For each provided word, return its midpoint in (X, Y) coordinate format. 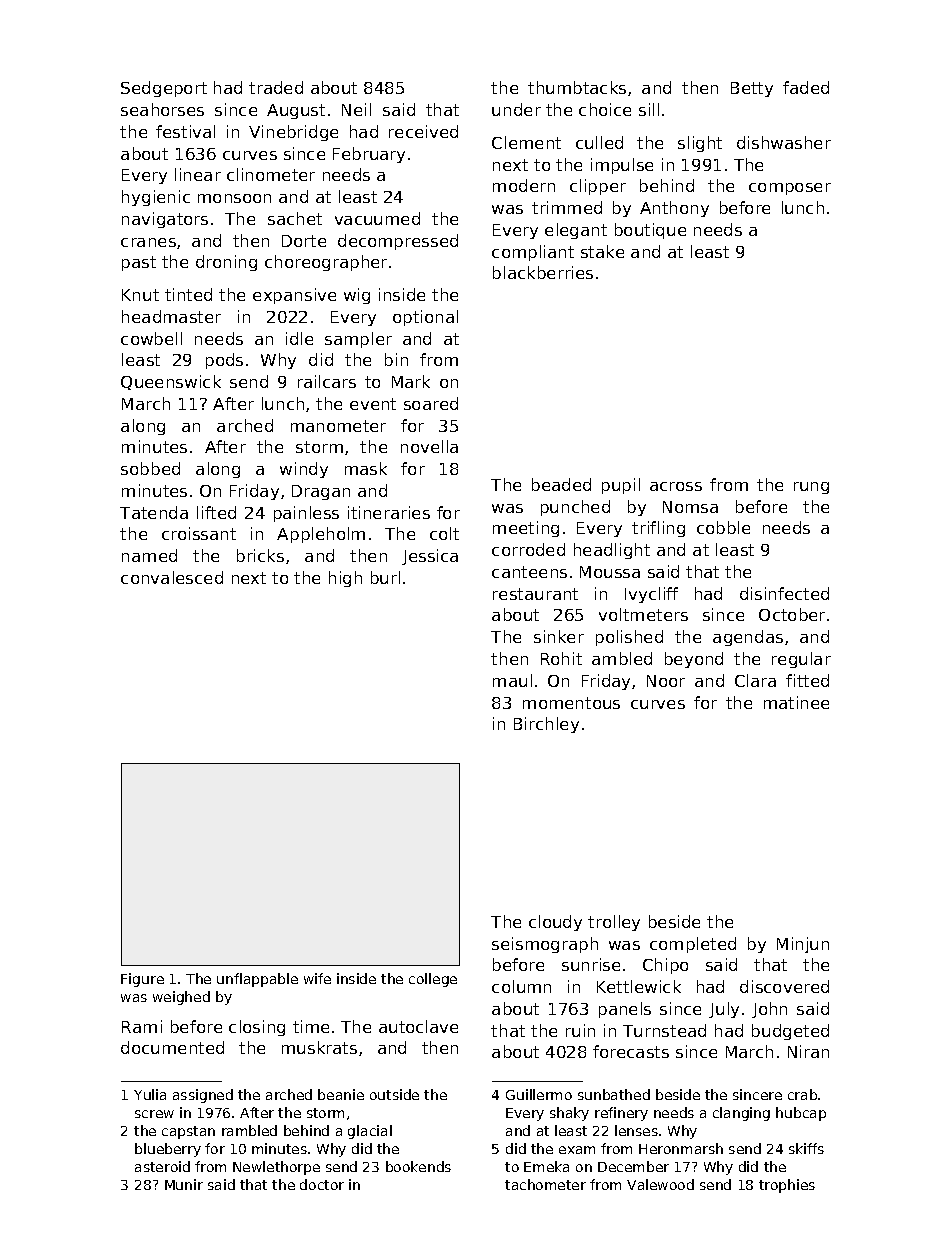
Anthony (674, 209)
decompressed (398, 242)
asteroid (162, 1166)
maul (512, 680)
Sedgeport (164, 89)
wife (317, 978)
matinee (796, 702)
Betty (752, 89)
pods (224, 361)
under (516, 109)
